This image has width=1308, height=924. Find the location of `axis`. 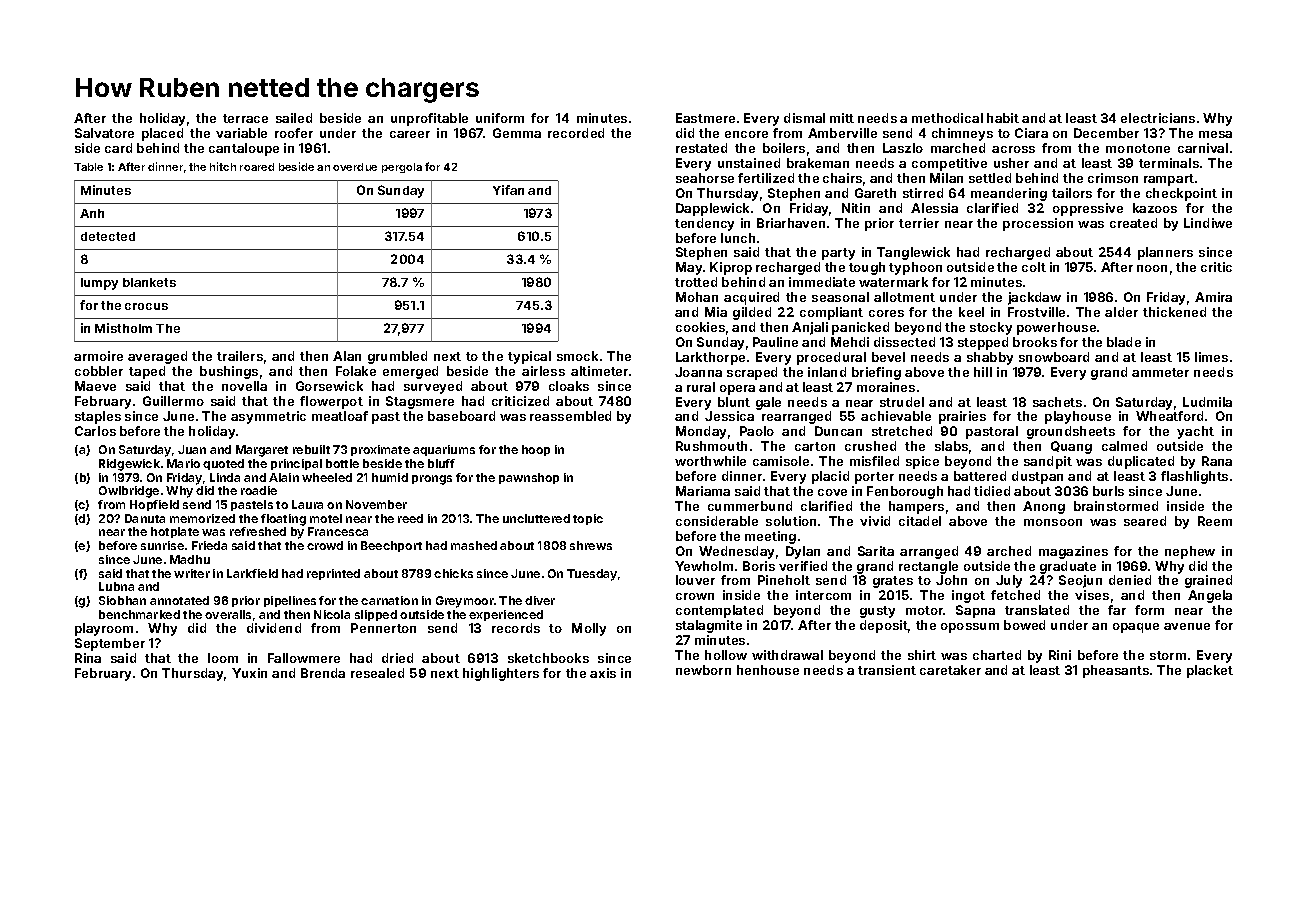

axis is located at coordinates (603, 673).
